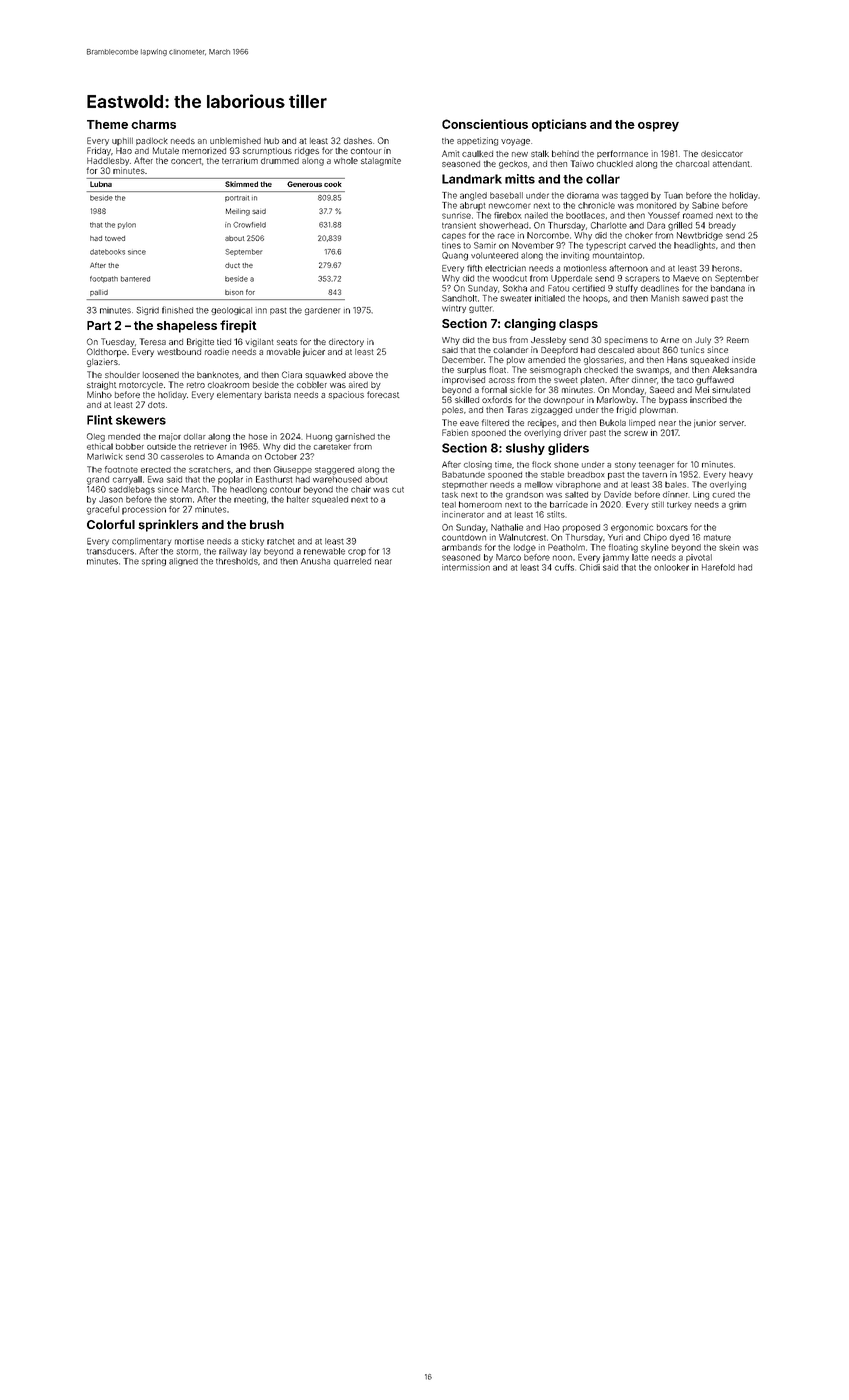  Describe the element at coordinates (322, 311) in the image. I see `gardener` at that location.
